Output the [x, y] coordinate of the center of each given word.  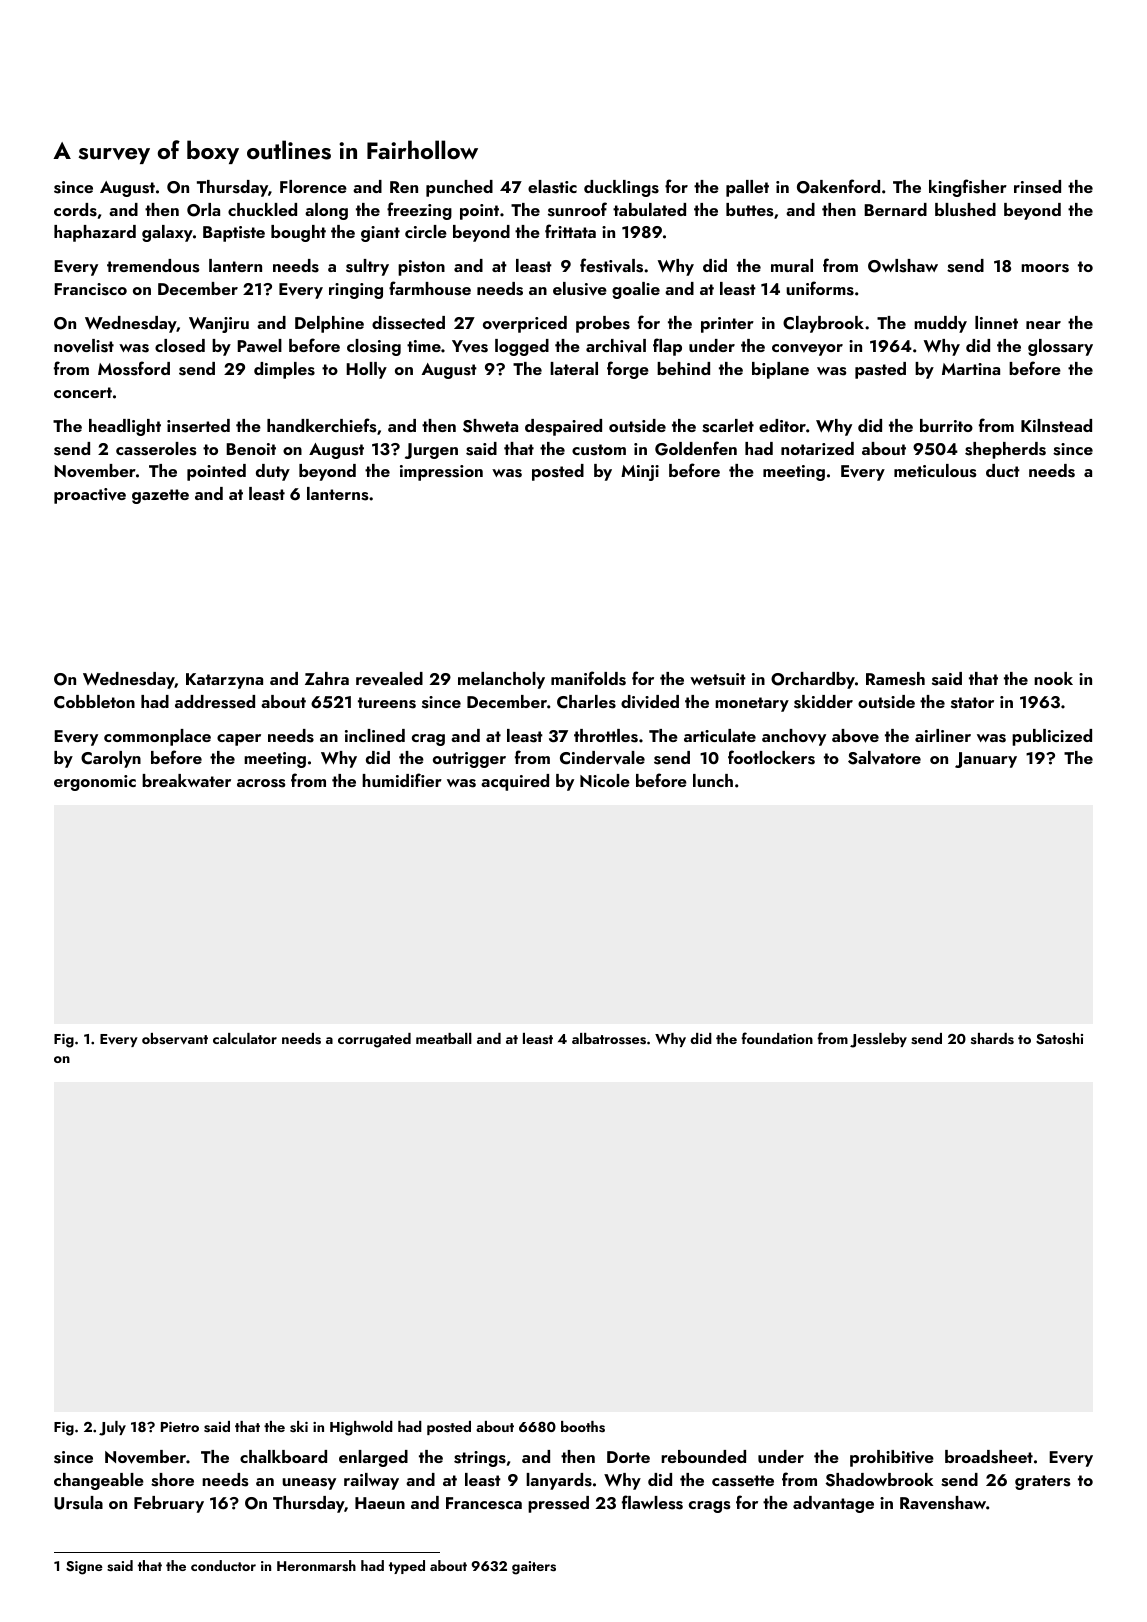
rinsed [1037, 187]
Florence [313, 186]
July [112, 1428]
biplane [780, 370]
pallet [747, 188]
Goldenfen [696, 448]
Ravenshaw [943, 1503]
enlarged [373, 1458]
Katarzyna [224, 681]
